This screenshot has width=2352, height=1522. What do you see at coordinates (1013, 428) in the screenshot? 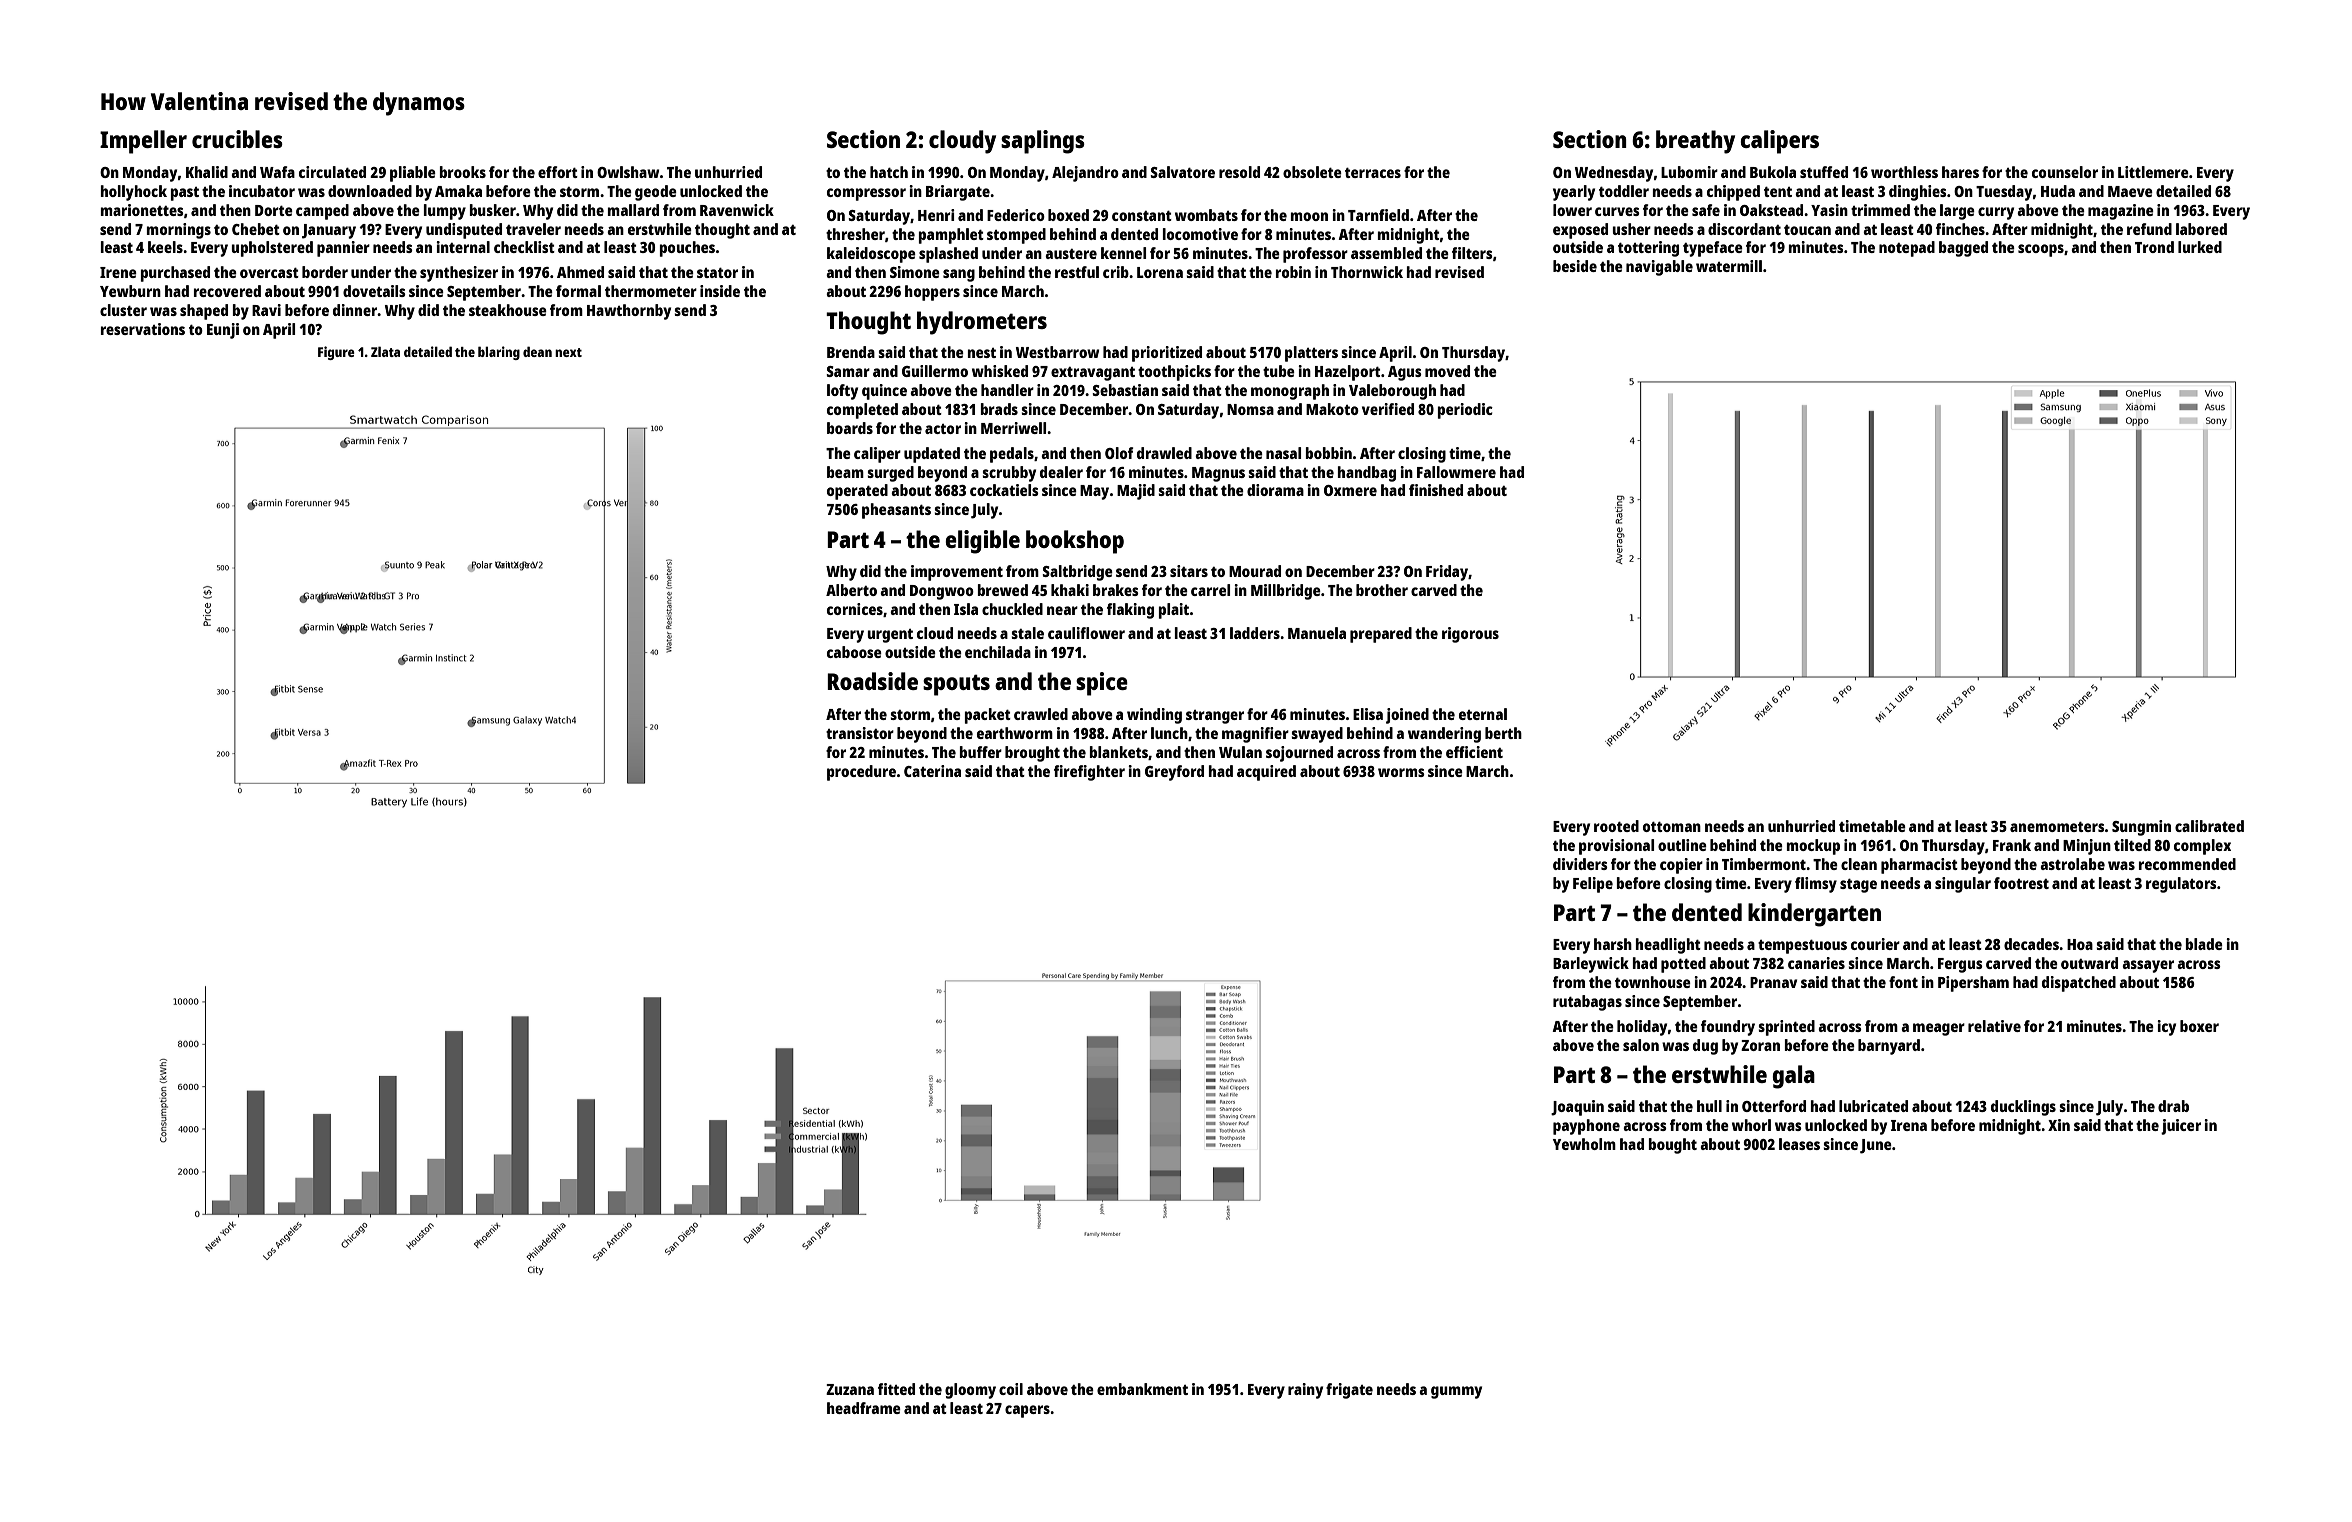
I see `Merriwell` at bounding box center [1013, 428].
